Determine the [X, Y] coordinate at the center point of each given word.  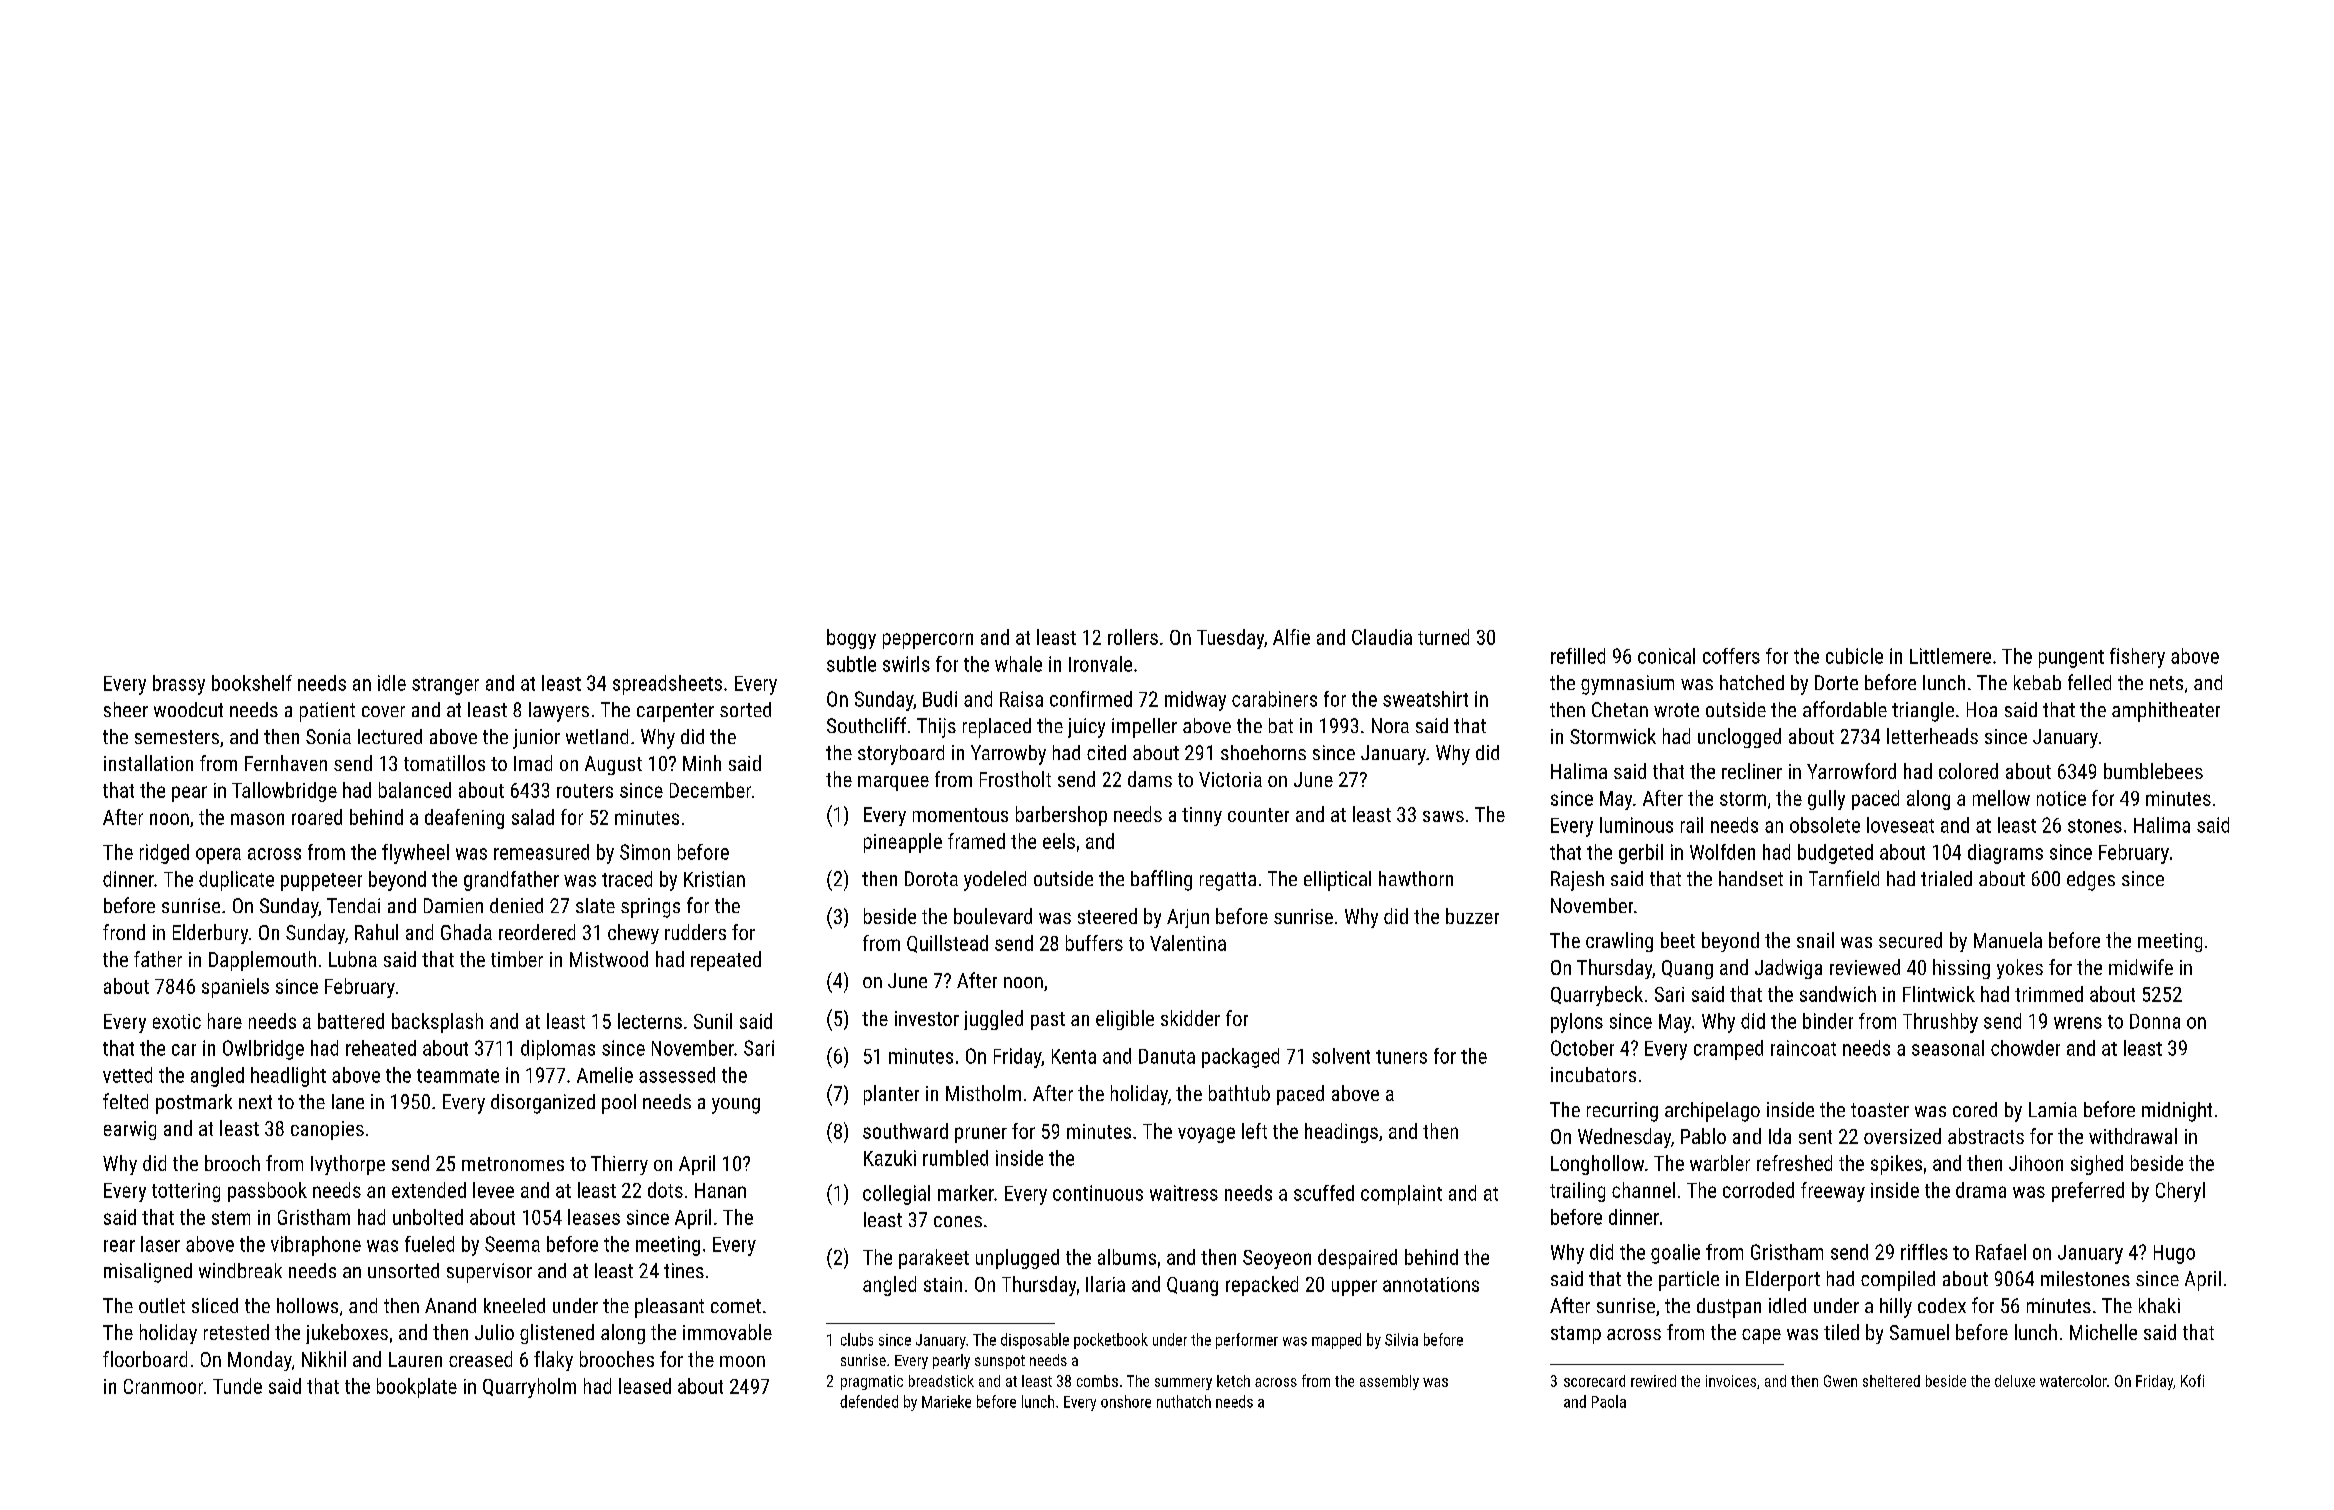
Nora [1390, 725]
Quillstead [947, 944]
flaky [553, 1361]
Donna [2155, 1021]
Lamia [2053, 1109]
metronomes [513, 1164]
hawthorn [1416, 878]
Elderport [1783, 1281]
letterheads [1932, 736]
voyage [1206, 1135]
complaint [1401, 1195]
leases [594, 1217]
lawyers [559, 712]
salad [533, 817]
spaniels [235, 988]
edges [2091, 881]
